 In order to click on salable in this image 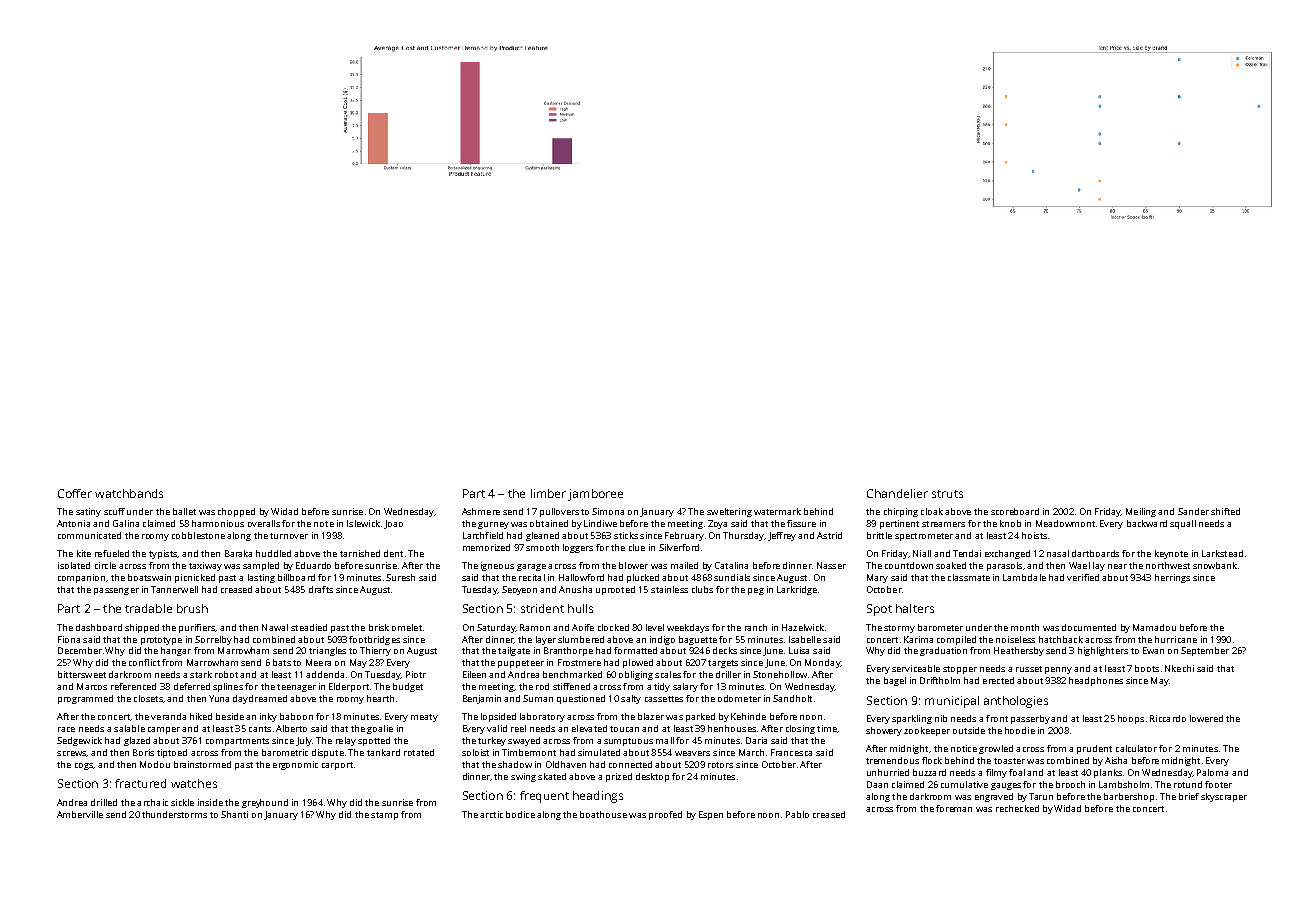, I will do `click(129, 728)`.
